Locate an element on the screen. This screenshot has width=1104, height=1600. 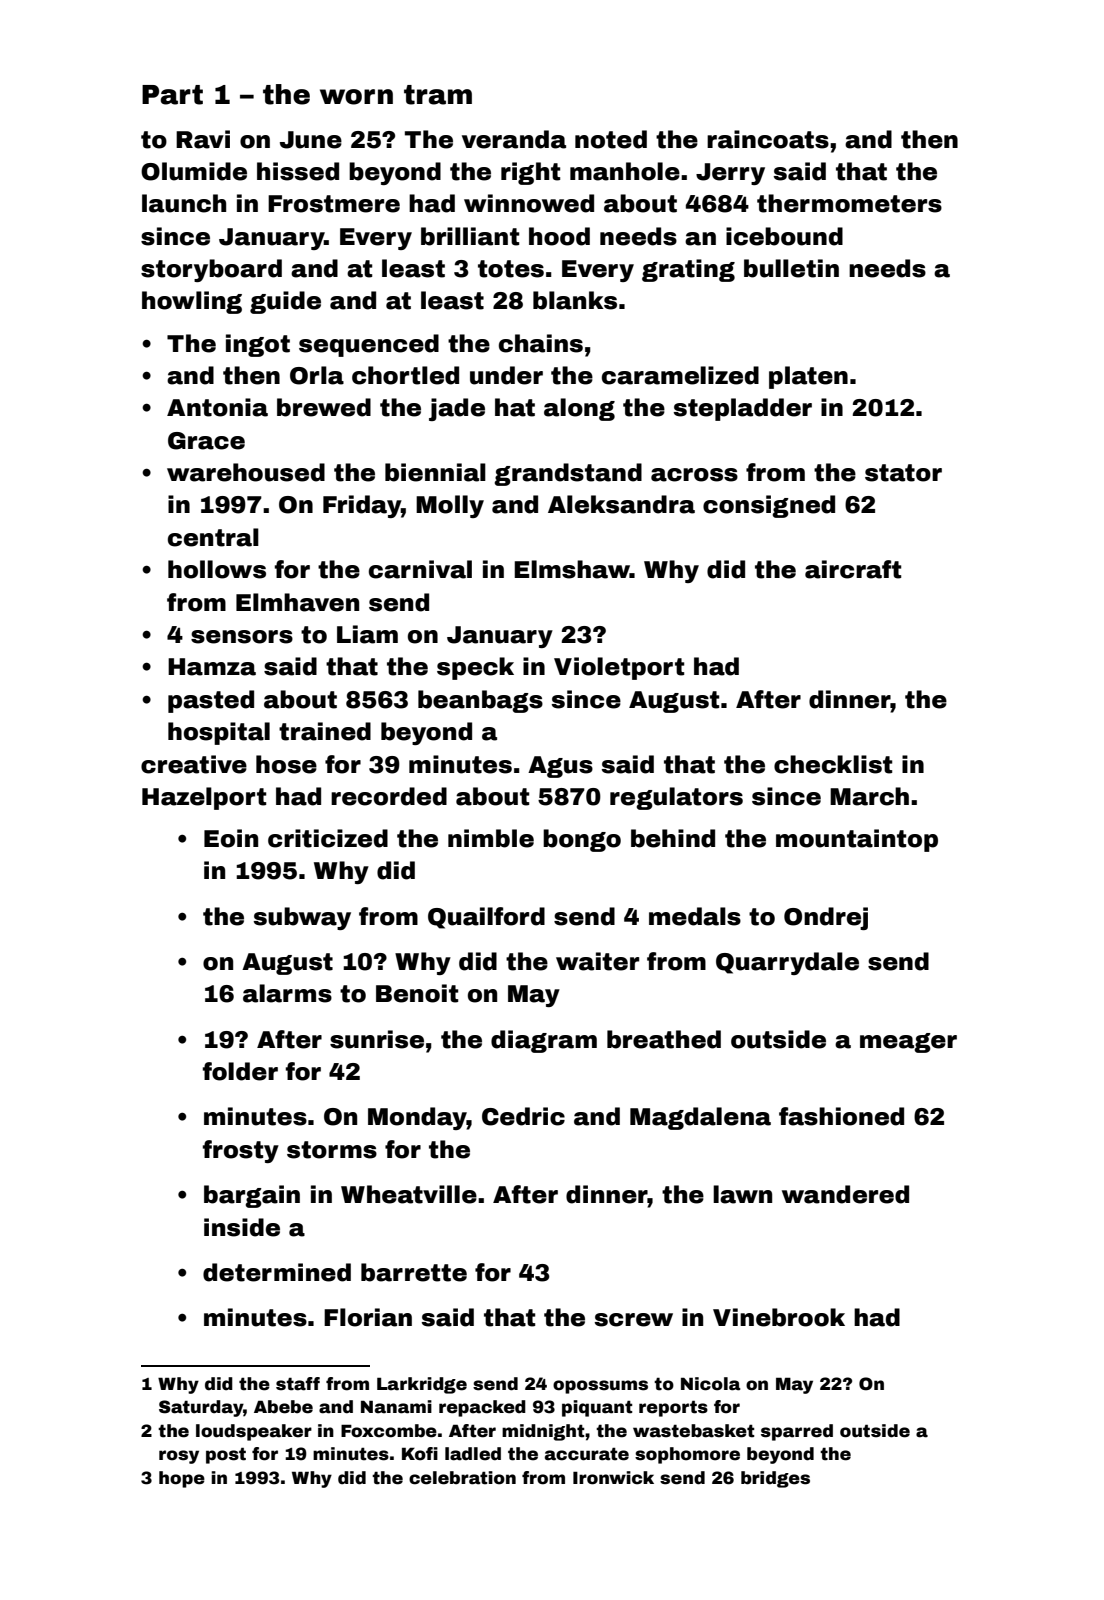
stator is located at coordinates (903, 473).
